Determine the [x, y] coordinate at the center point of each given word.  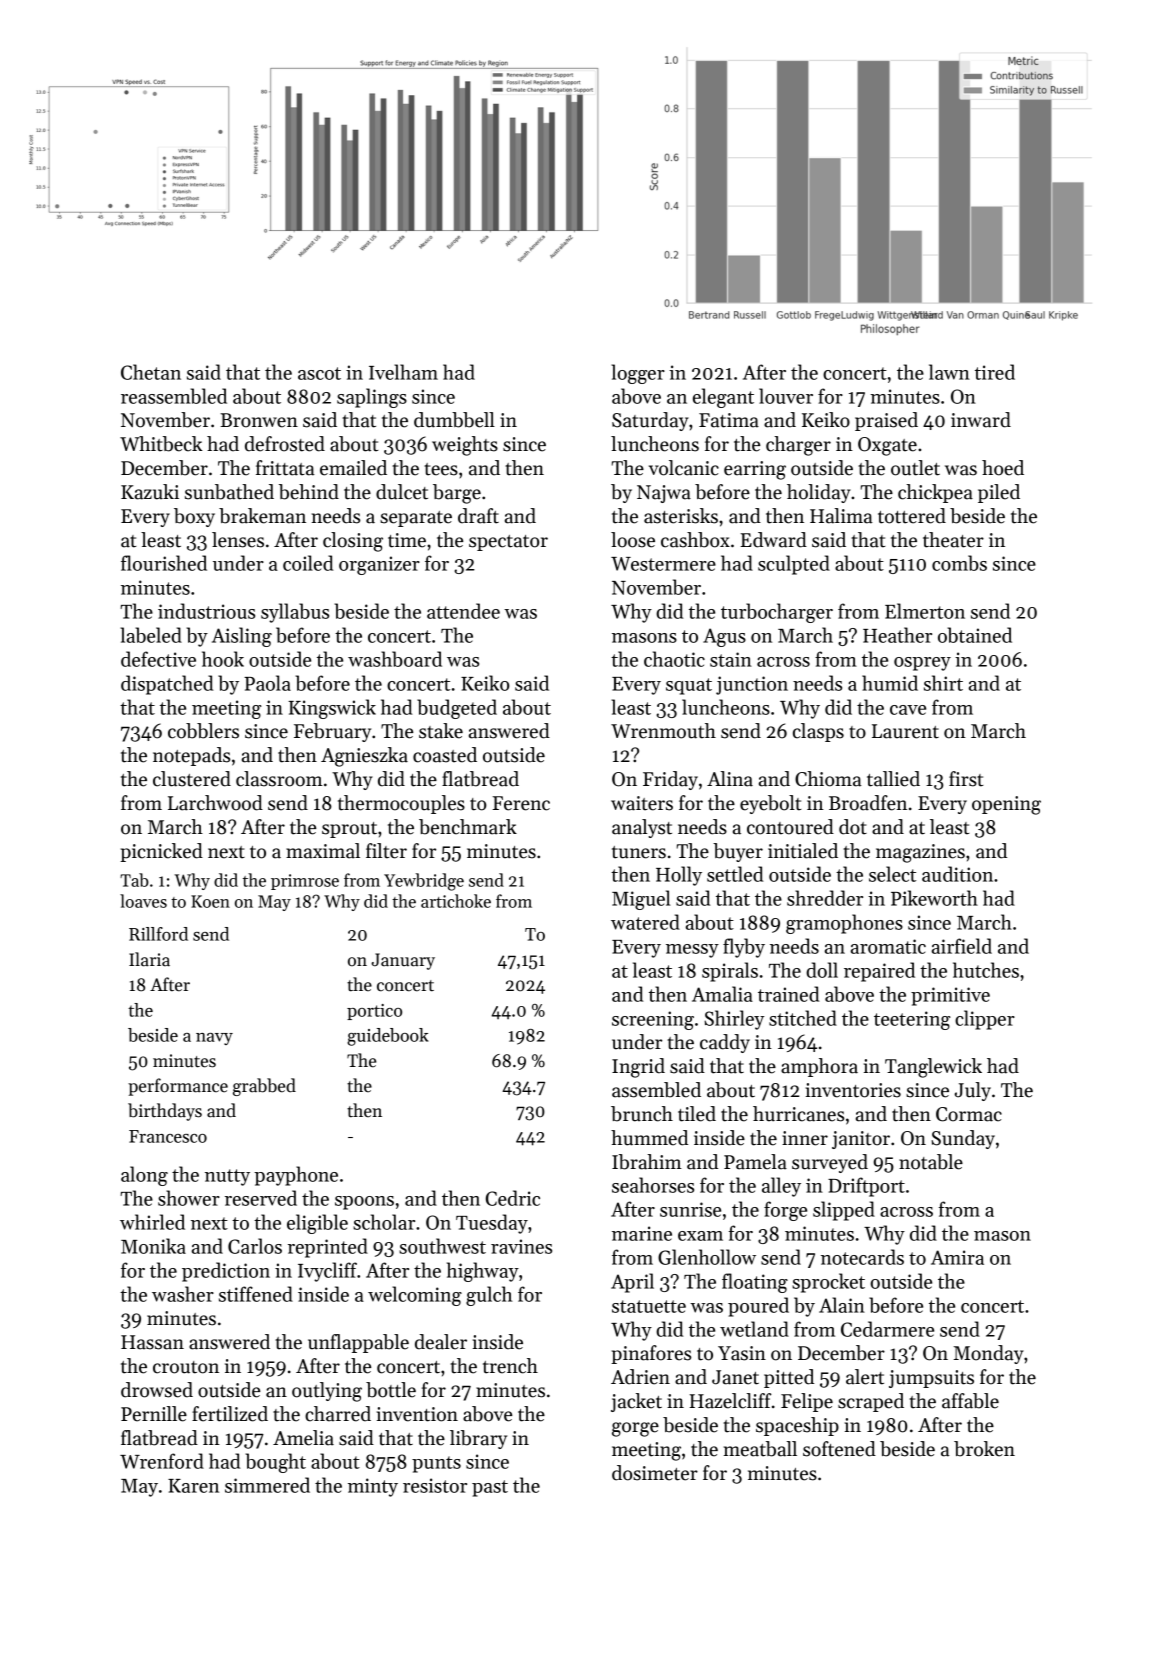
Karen [193, 1486]
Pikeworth [934, 898]
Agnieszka [364, 757]
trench [510, 1366]
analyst [642, 828]
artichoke [456, 901]
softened [839, 1449]
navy [214, 1039]
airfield [962, 946]
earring [755, 470]
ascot [319, 373]
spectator [508, 543]
